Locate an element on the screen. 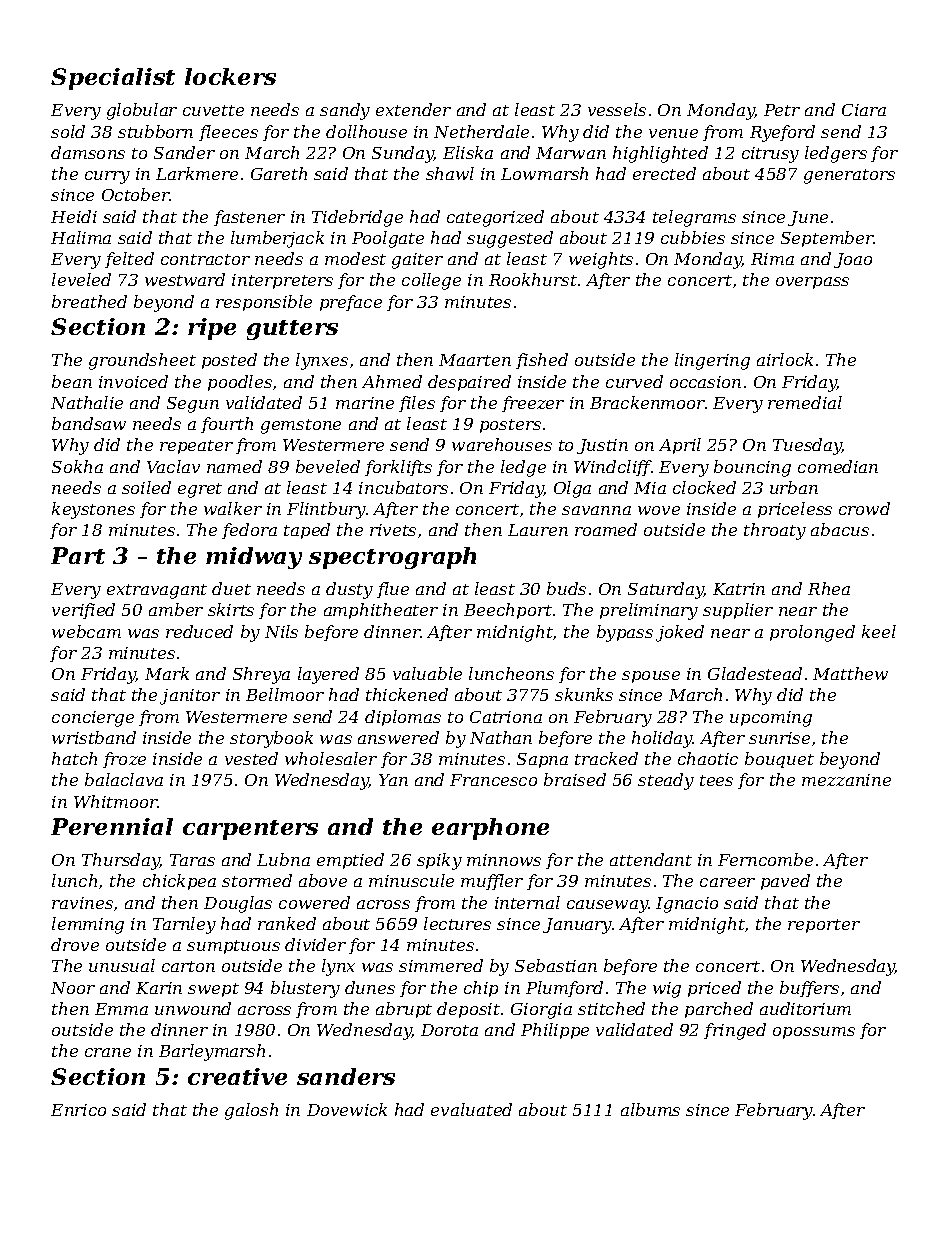 The width and height of the screenshot is (952, 1233). blustery is located at coordinates (305, 989).
